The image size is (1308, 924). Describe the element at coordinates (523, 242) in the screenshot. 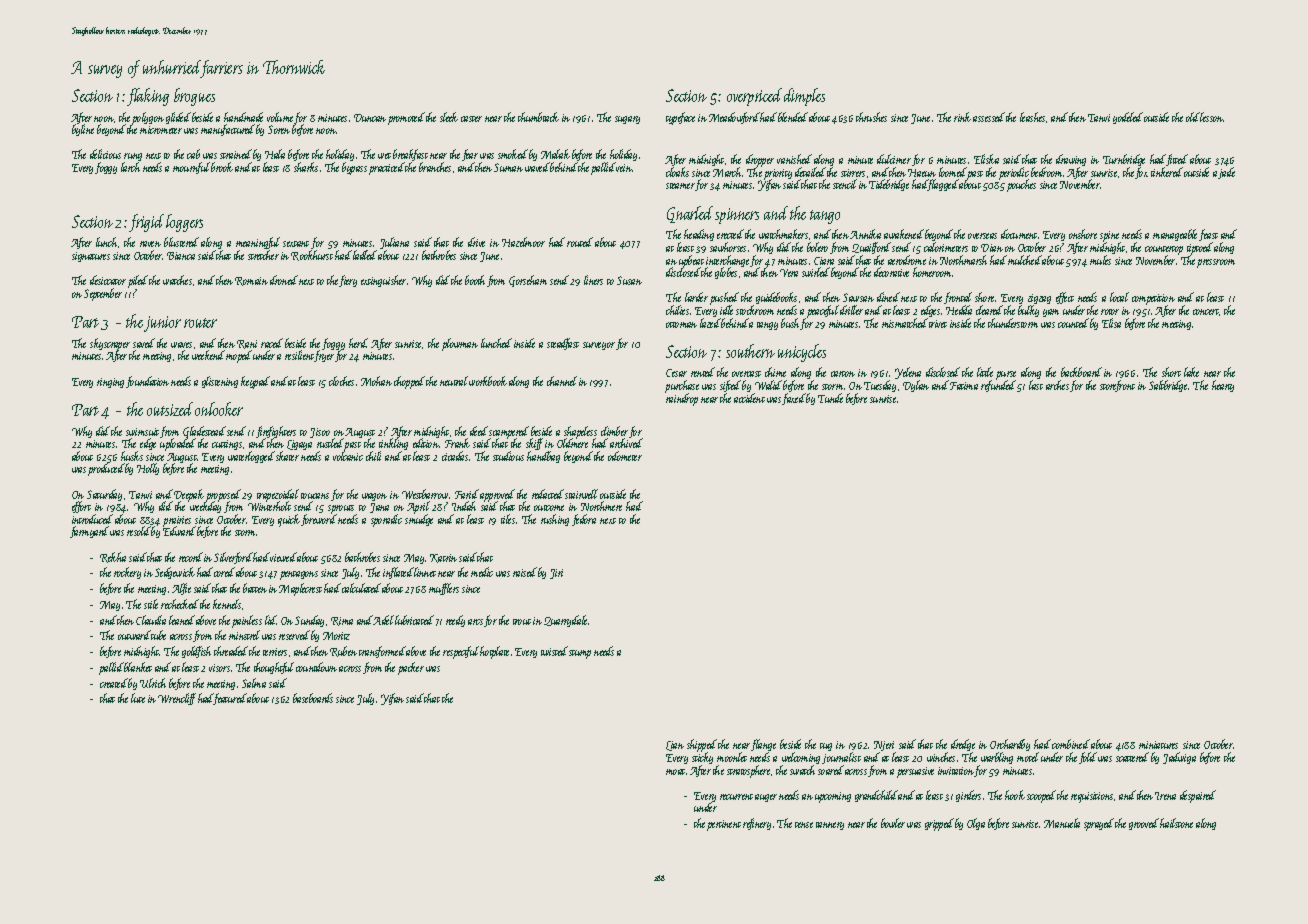

I see `Hazelmoor` at that location.
